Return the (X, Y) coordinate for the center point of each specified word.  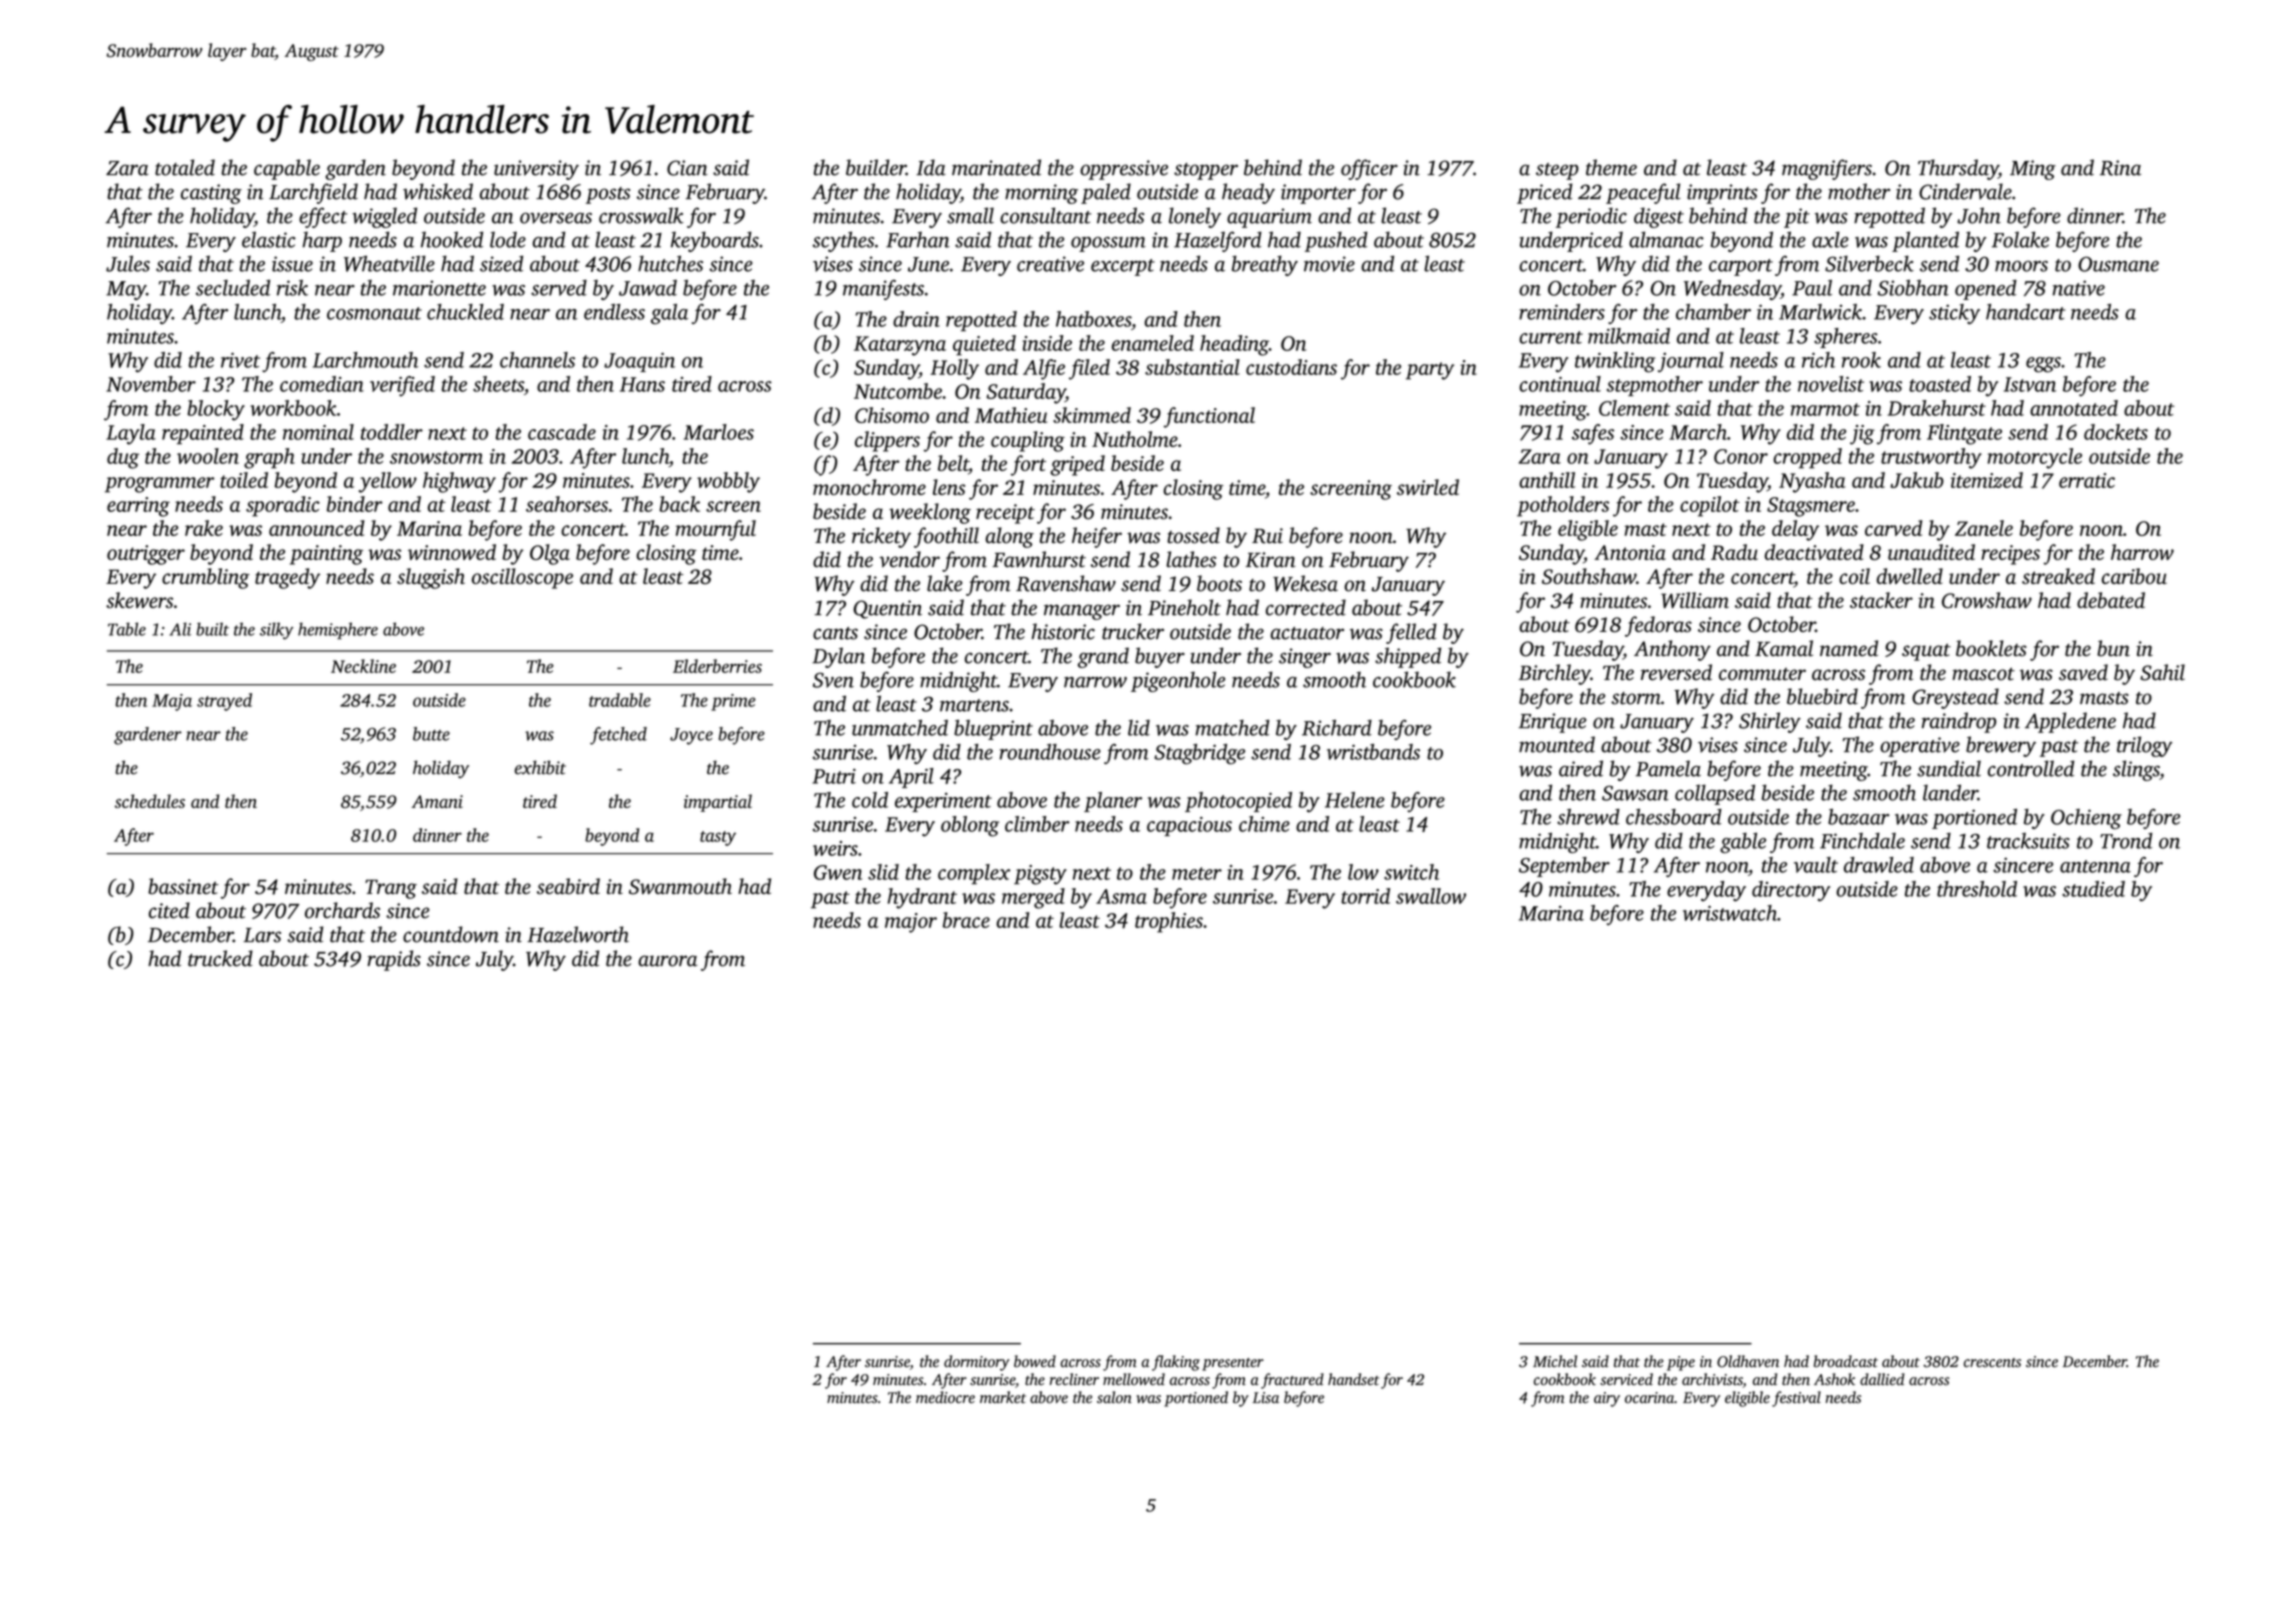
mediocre (945, 1397)
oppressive (1124, 170)
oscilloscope (522, 578)
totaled (185, 167)
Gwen (838, 872)
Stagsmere (1811, 507)
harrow (2142, 552)
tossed (1193, 535)
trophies (1169, 922)
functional (1209, 417)
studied (2093, 889)
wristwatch (1730, 913)
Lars (262, 935)
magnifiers (1827, 169)
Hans (642, 384)
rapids (394, 960)
